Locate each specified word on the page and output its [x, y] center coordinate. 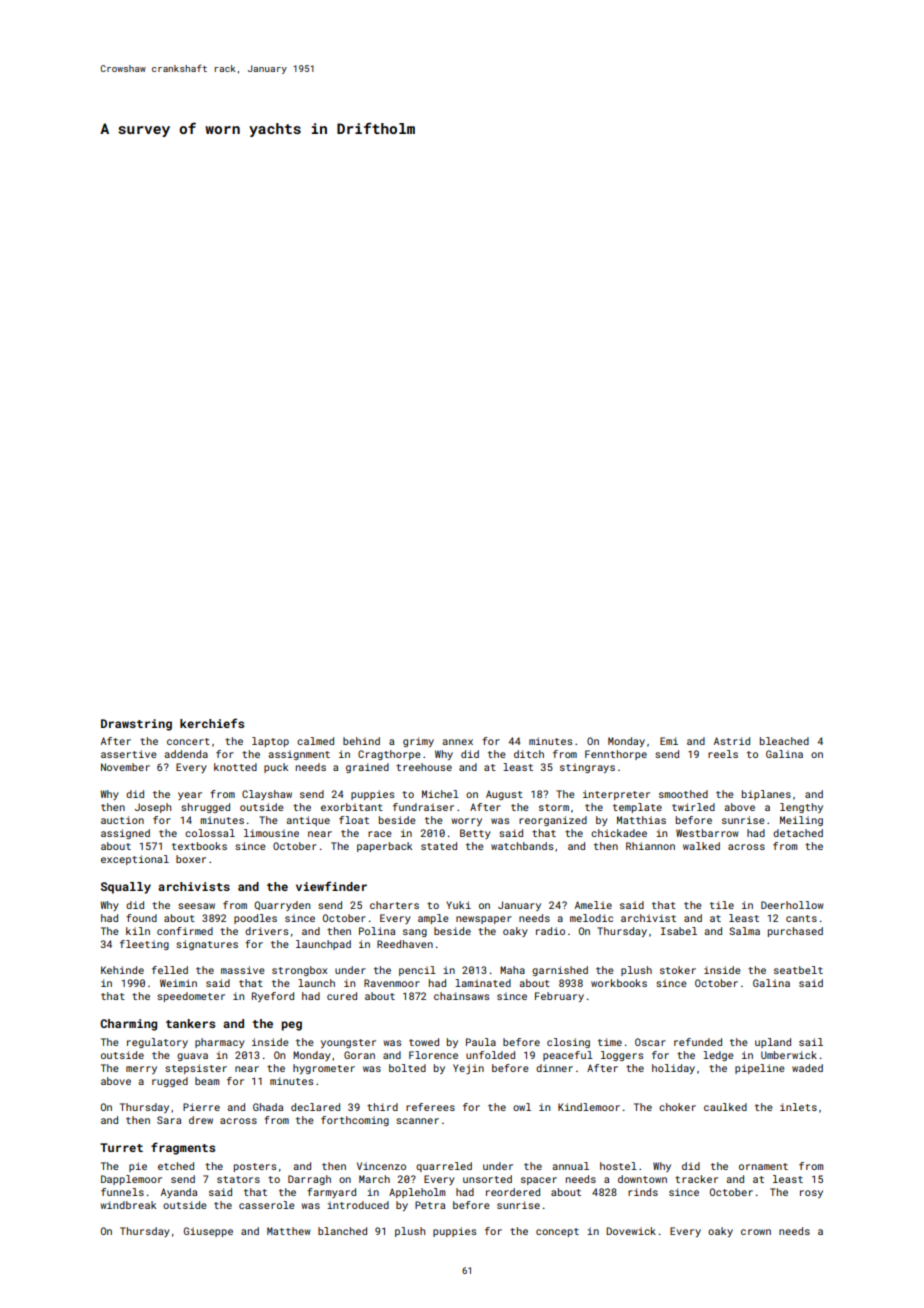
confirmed [185, 931]
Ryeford [273, 997]
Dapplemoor [131, 1180]
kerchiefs [212, 723]
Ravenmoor [392, 983]
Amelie [593, 905]
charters [394, 905]
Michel [440, 794]
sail [811, 1042]
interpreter [616, 795]
